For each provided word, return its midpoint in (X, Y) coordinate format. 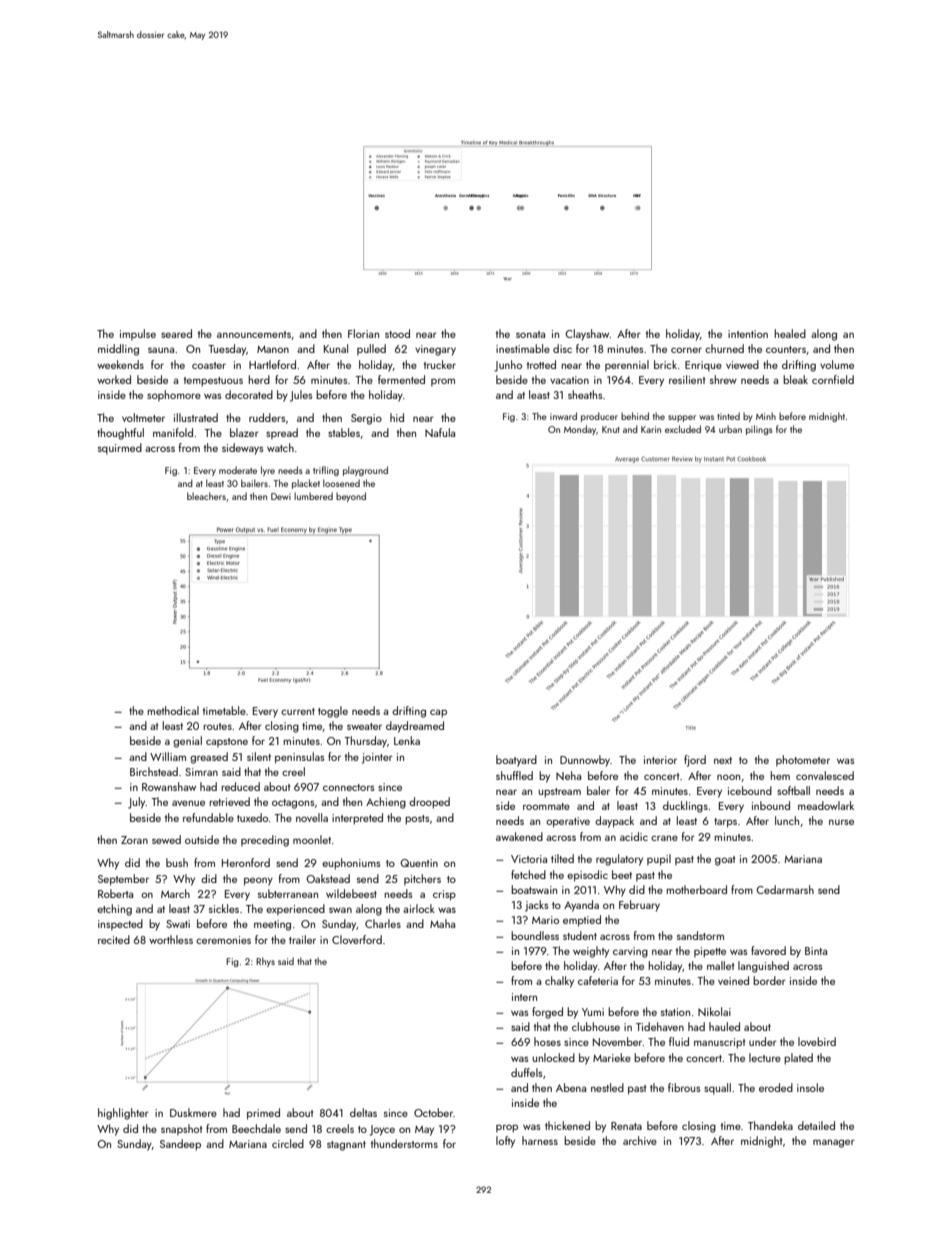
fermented (401, 379)
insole (810, 1087)
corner (686, 350)
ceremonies (223, 940)
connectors (349, 787)
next (723, 760)
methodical (173, 710)
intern (524, 997)
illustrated (196, 417)
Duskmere (193, 1112)
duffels (527, 1072)
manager (834, 1143)
